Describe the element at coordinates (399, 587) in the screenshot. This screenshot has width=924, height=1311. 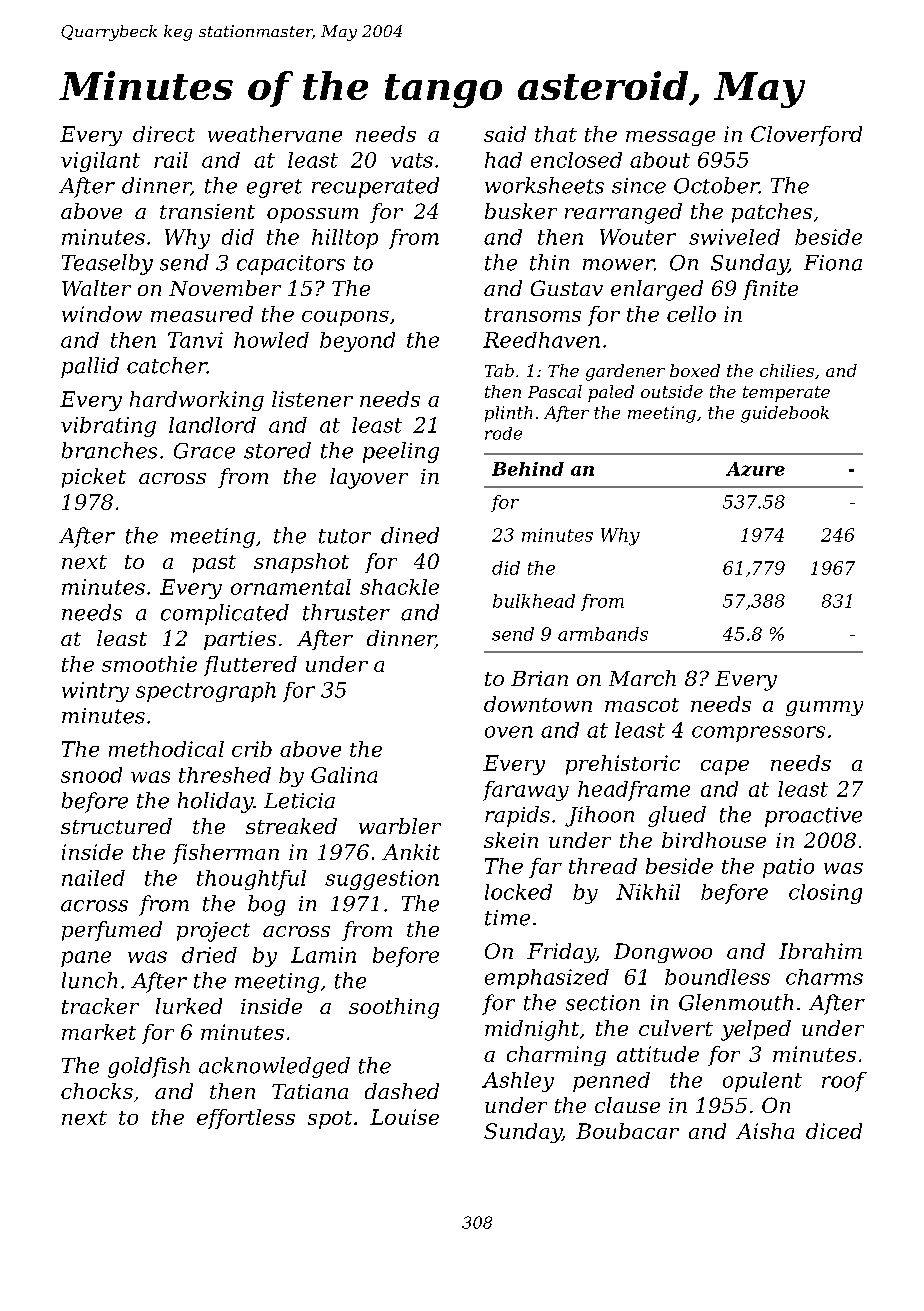
I see `shackle` at that location.
